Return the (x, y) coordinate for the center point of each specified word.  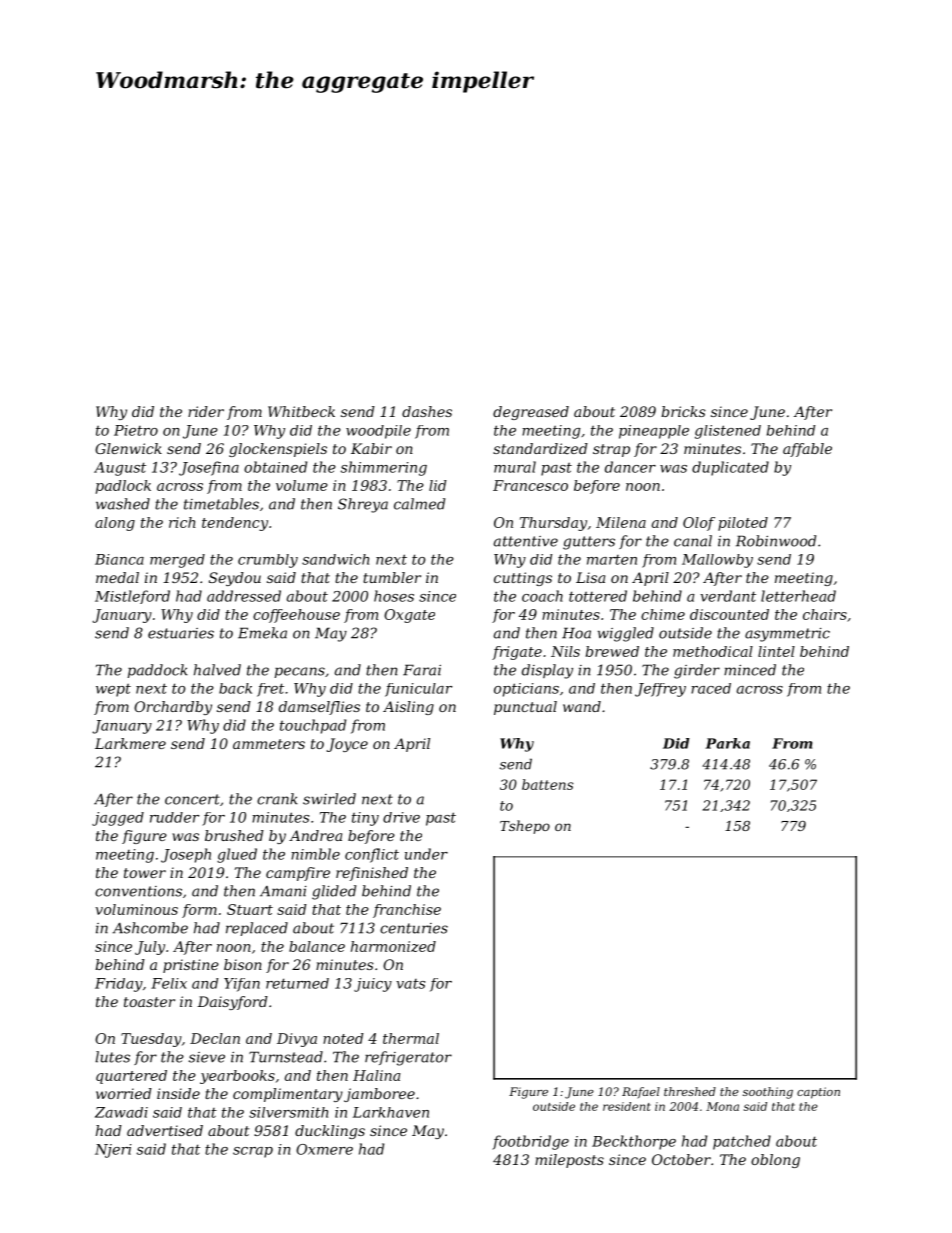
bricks (683, 411)
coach (542, 596)
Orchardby (173, 708)
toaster (149, 1002)
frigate (517, 653)
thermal (411, 1038)
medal (117, 577)
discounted (729, 614)
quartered (131, 1077)
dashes (427, 411)
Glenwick (128, 448)
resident (627, 1106)
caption (818, 1093)
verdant (728, 596)
